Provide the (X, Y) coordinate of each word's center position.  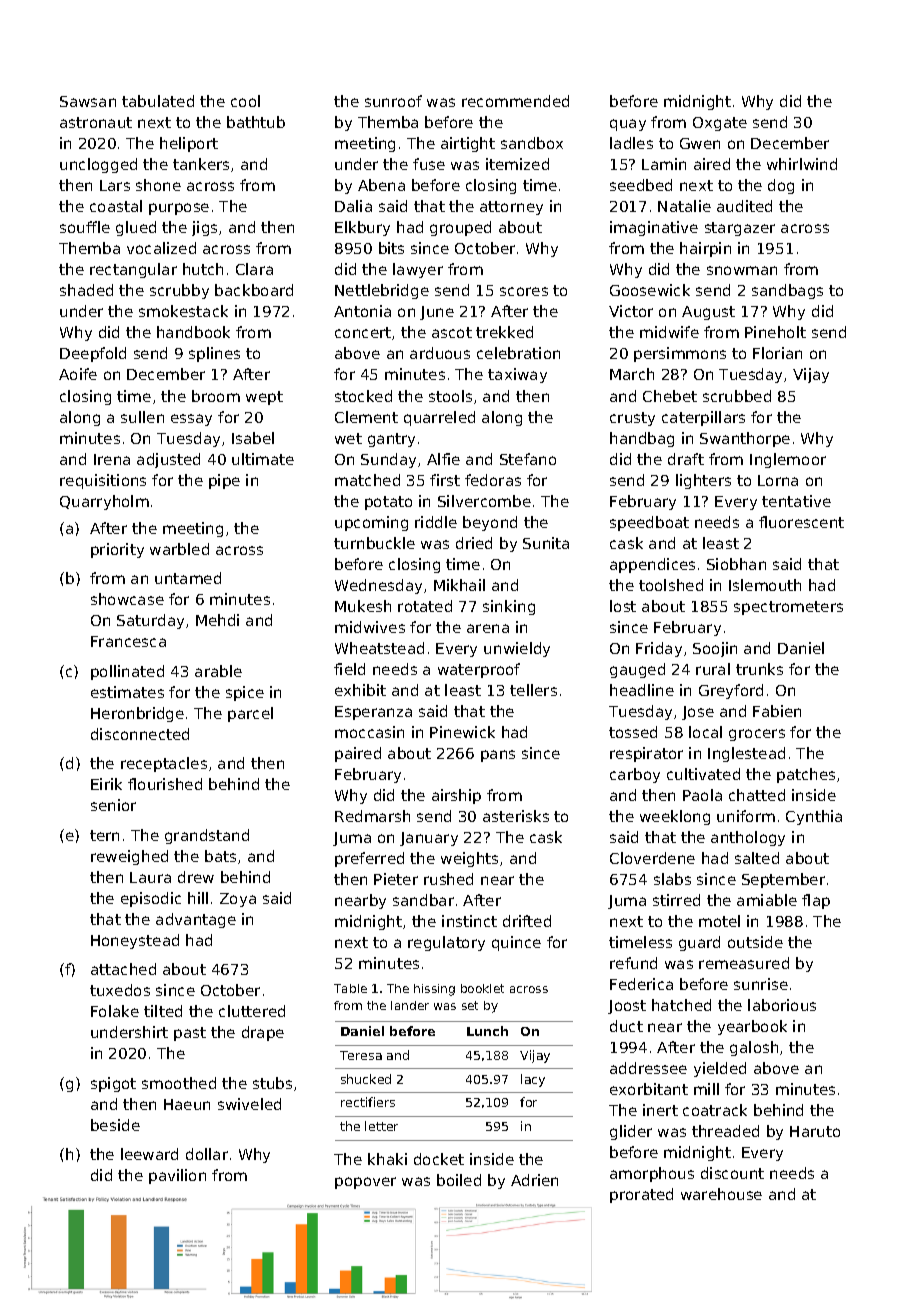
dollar (207, 1154)
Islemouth (765, 585)
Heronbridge (137, 714)
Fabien (777, 711)
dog (781, 186)
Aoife (78, 374)
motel (719, 921)
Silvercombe (484, 501)
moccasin (369, 732)
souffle (85, 227)
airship (456, 796)
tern (104, 835)
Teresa (361, 1055)
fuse (429, 164)
